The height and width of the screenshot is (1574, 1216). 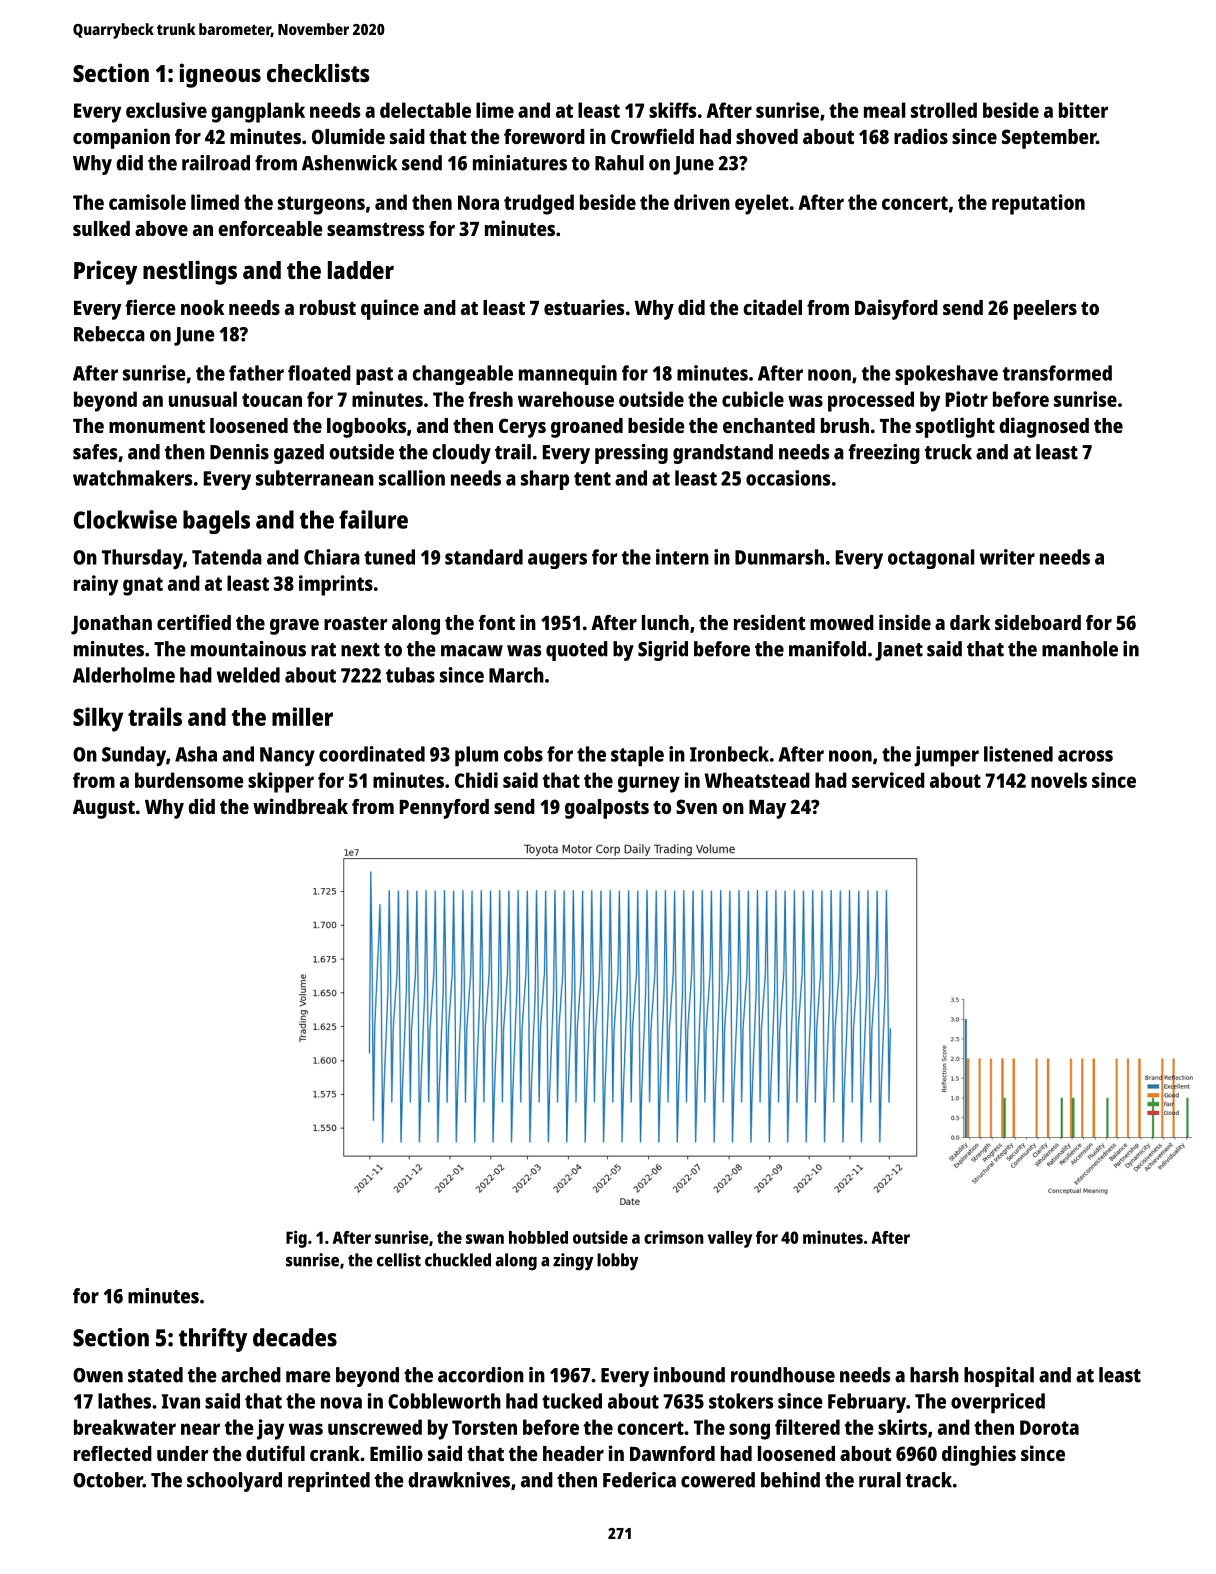 What do you see at coordinates (572, 1401) in the screenshot?
I see `tucked` at bounding box center [572, 1401].
